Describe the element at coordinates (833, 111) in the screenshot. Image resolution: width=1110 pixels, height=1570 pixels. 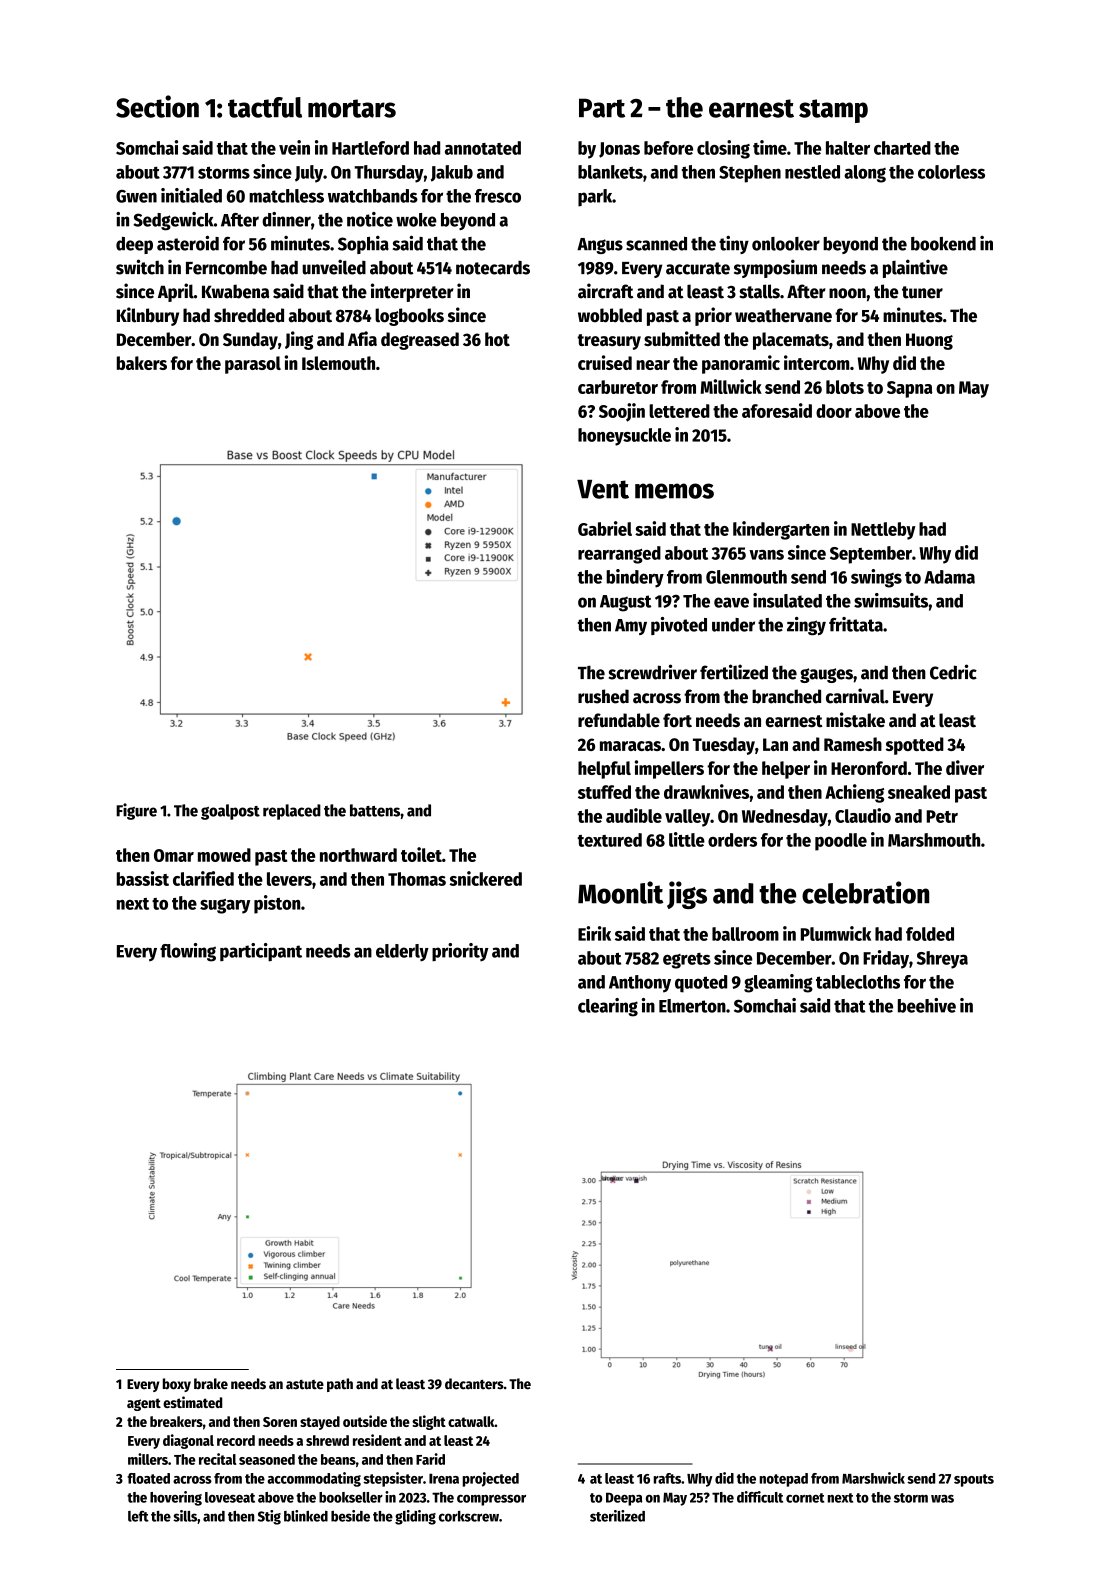
I see `stamp` at that location.
